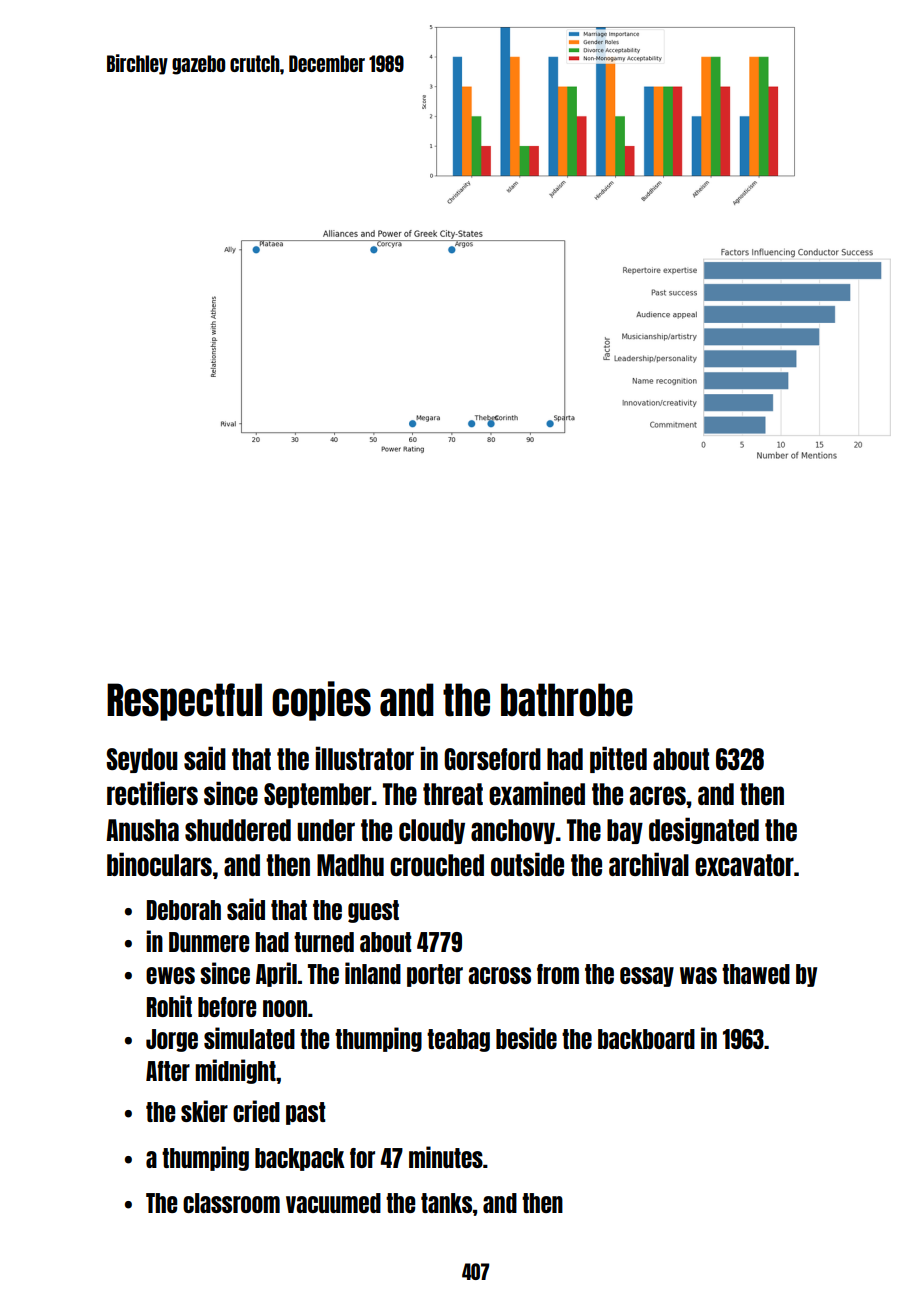 The image size is (924, 1311). Describe the element at coordinates (333, 1203) in the document. I see `vacuumed` at that location.
